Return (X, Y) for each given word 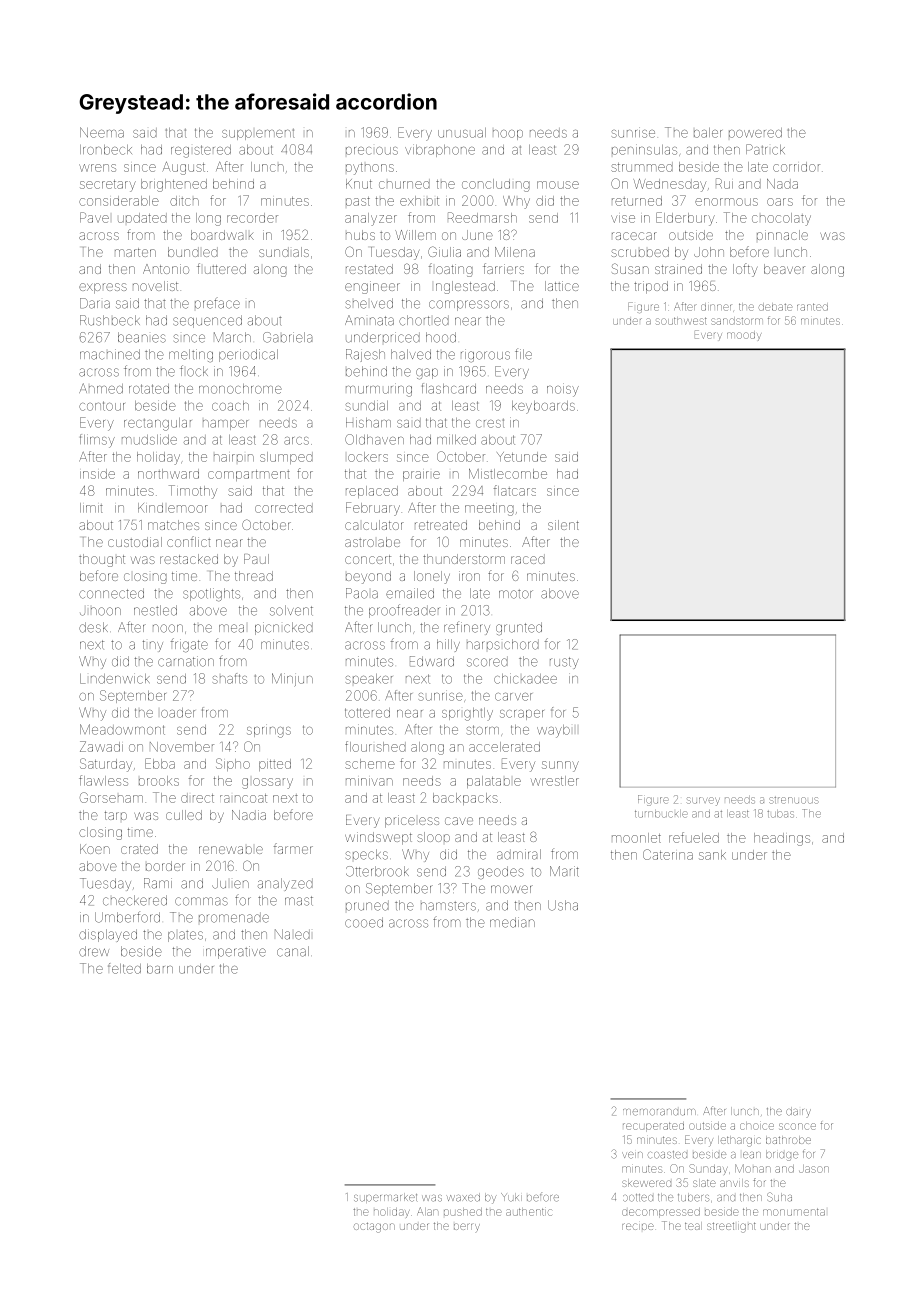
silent (563, 525)
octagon (374, 1227)
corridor (796, 167)
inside (97, 474)
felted (124, 968)
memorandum (659, 1112)
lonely (432, 577)
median (512, 922)
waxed (463, 1197)
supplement (258, 134)
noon (168, 628)
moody (744, 336)
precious (372, 151)
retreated (441, 525)
